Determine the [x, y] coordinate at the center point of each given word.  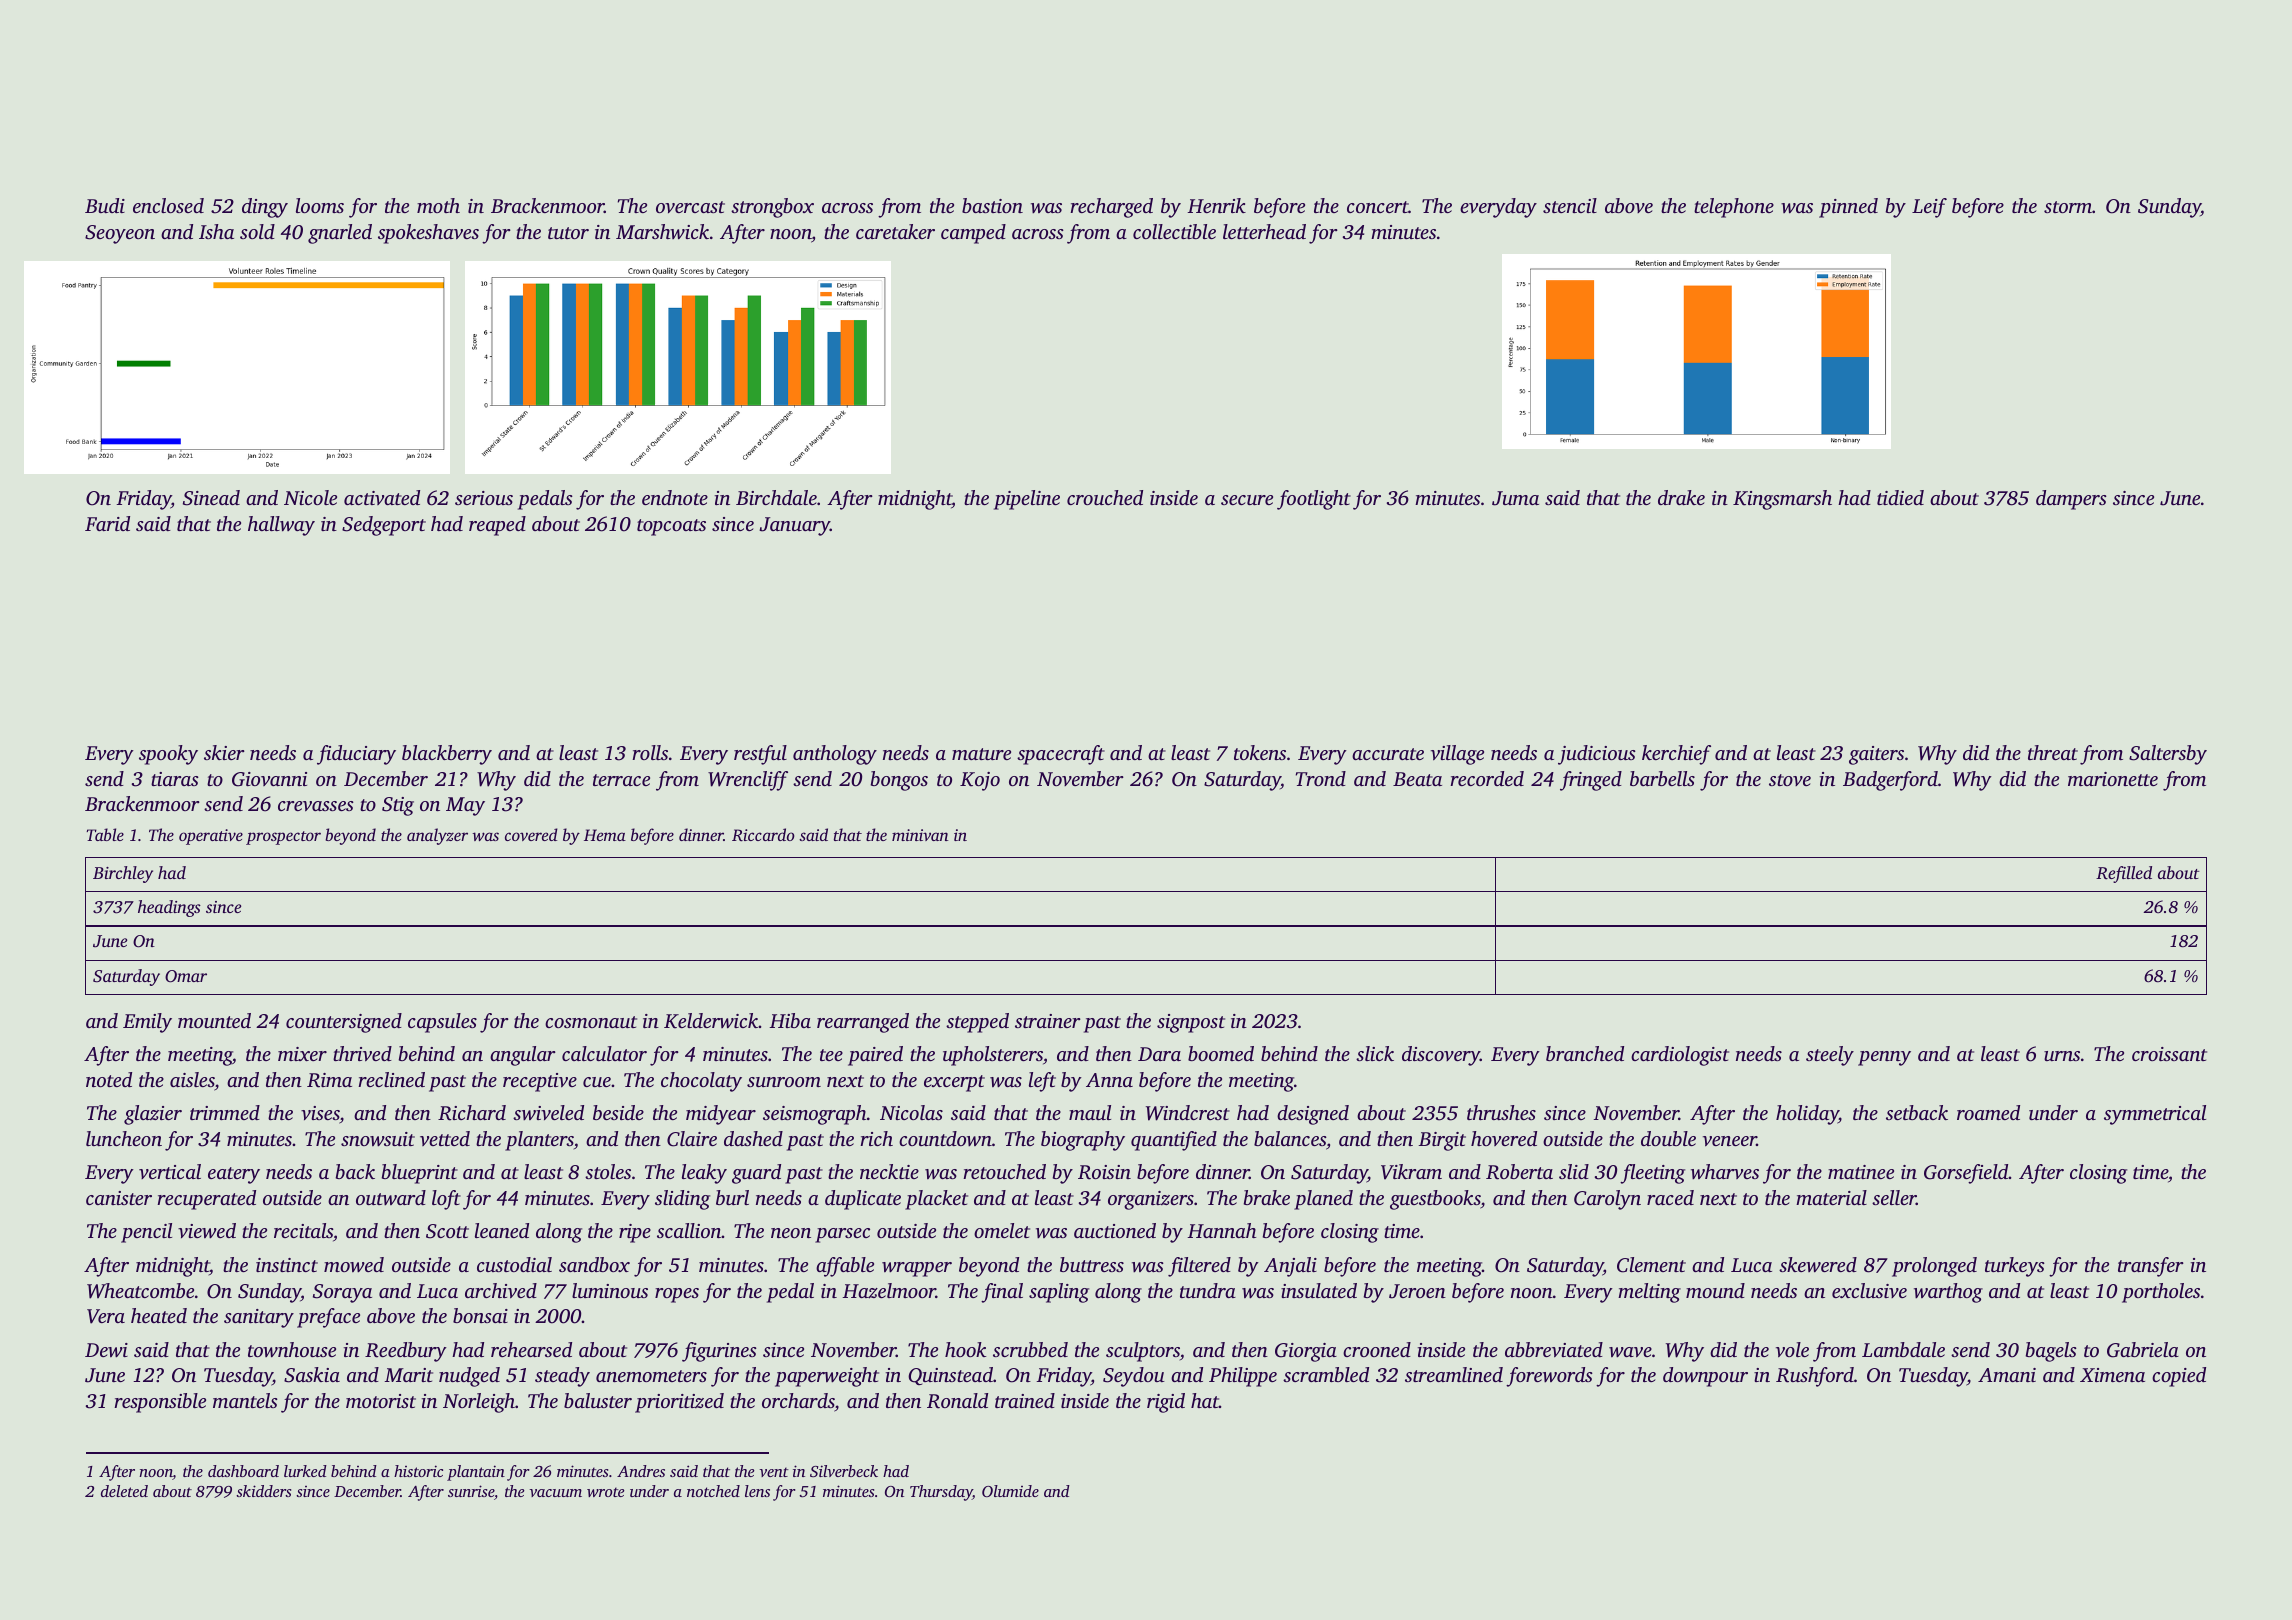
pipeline [1027, 500]
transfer [2151, 1267]
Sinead [211, 498]
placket [936, 1200]
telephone [1734, 208]
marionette [2113, 779]
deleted [124, 1491]
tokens [1260, 752]
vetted [445, 1138]
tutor [568, 233]
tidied [1900, 497]
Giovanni [269, 779]
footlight [1314, 500]
